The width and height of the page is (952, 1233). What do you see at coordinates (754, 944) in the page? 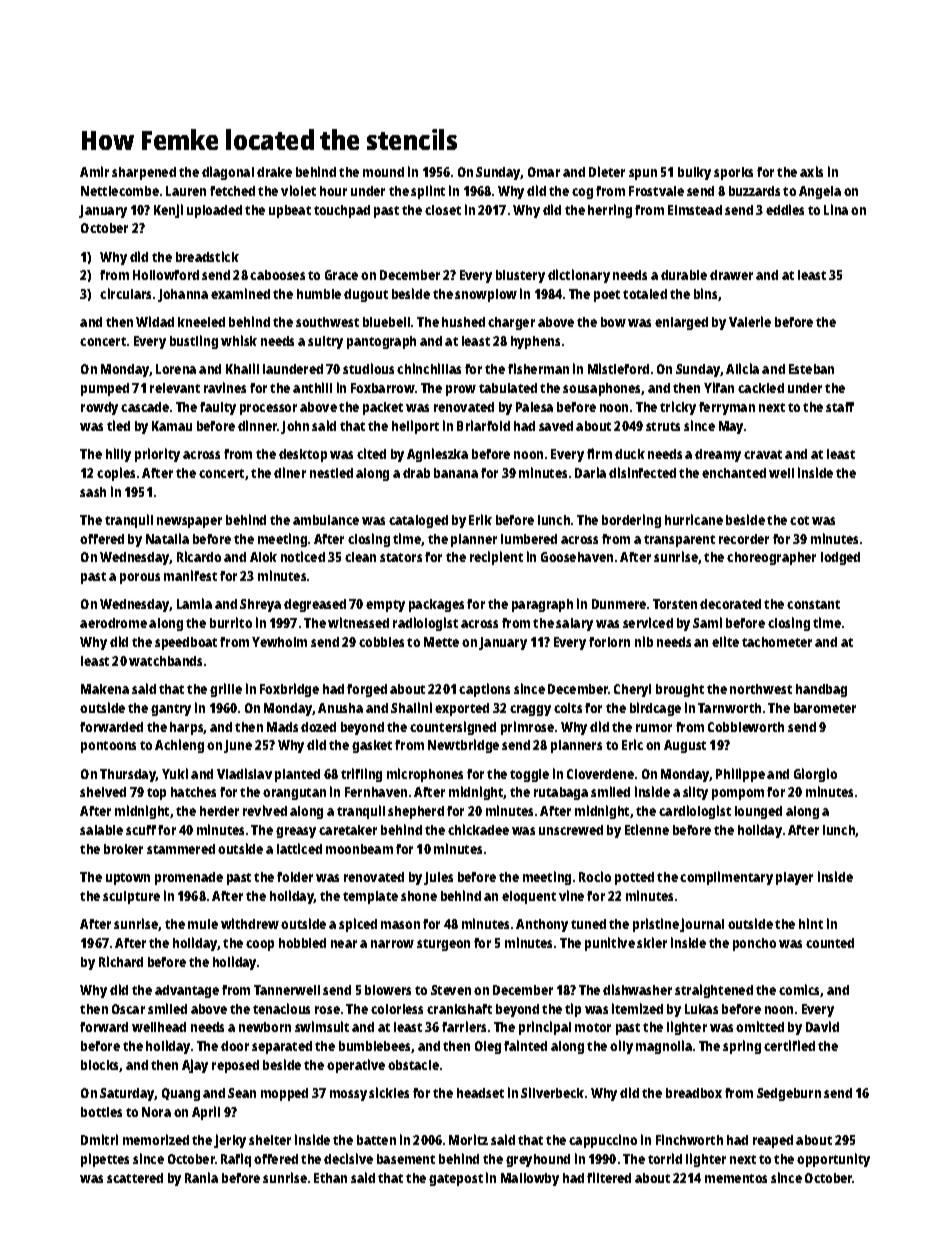
I see `poncho` at bounding box center [754, 944].
